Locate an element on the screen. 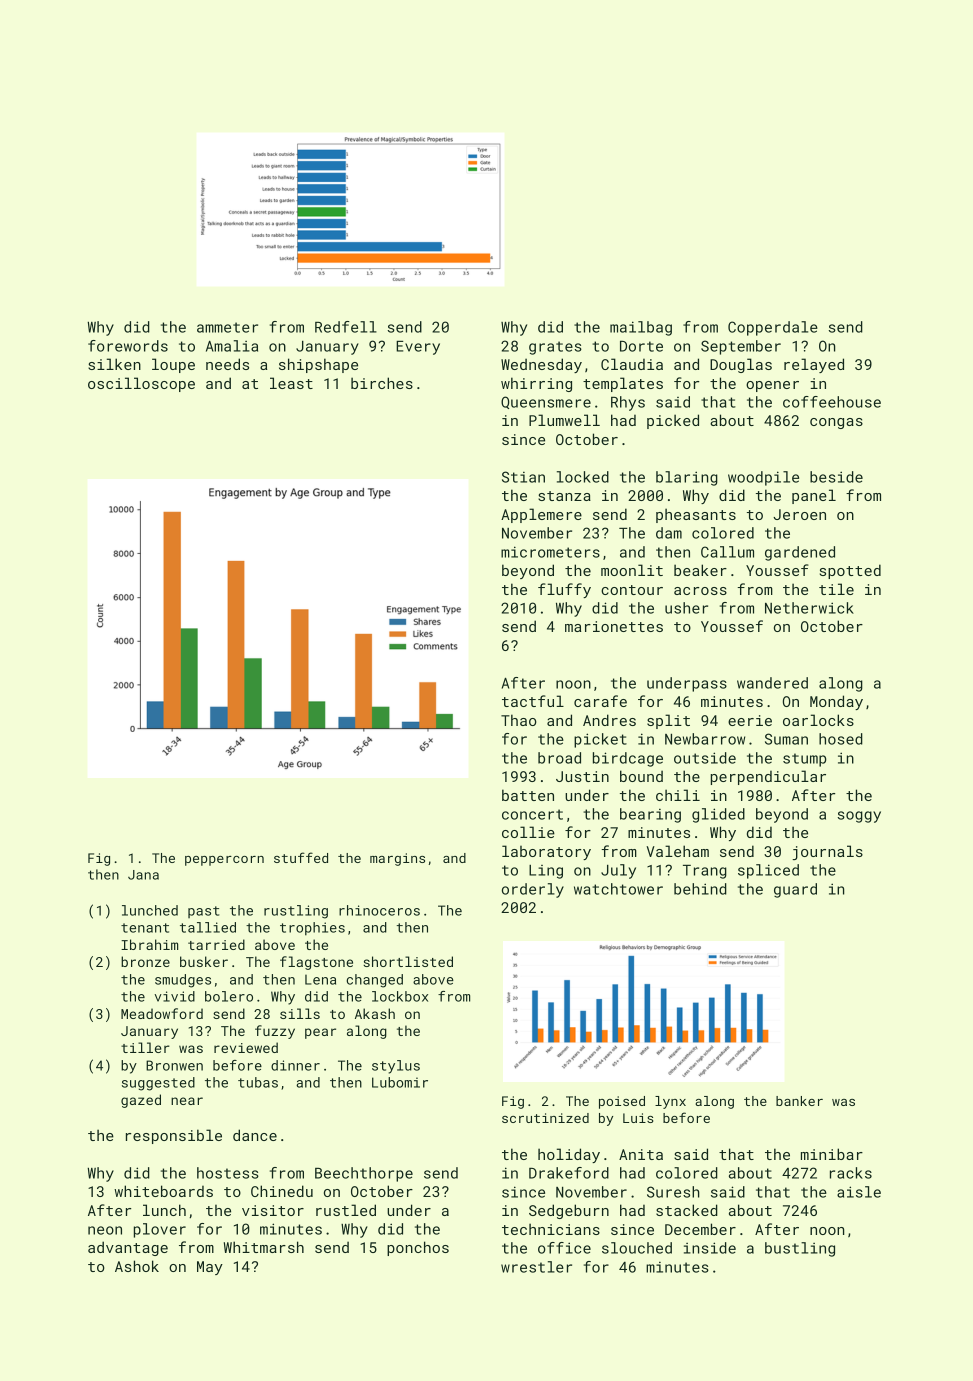  wrestler is located at coordinates (536, 1267).
